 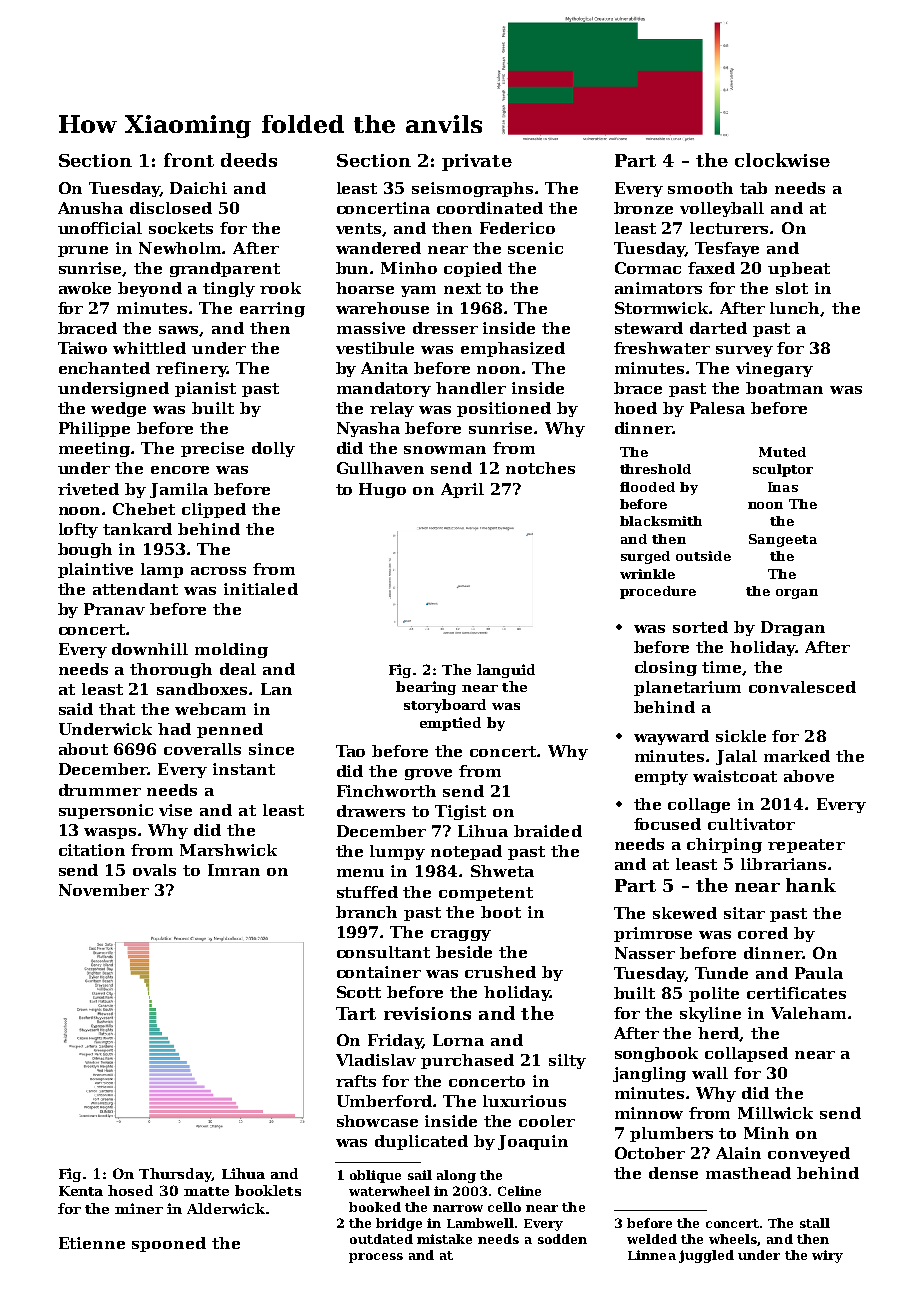 I want to click on Palesa, so click(x=717, y=408).
